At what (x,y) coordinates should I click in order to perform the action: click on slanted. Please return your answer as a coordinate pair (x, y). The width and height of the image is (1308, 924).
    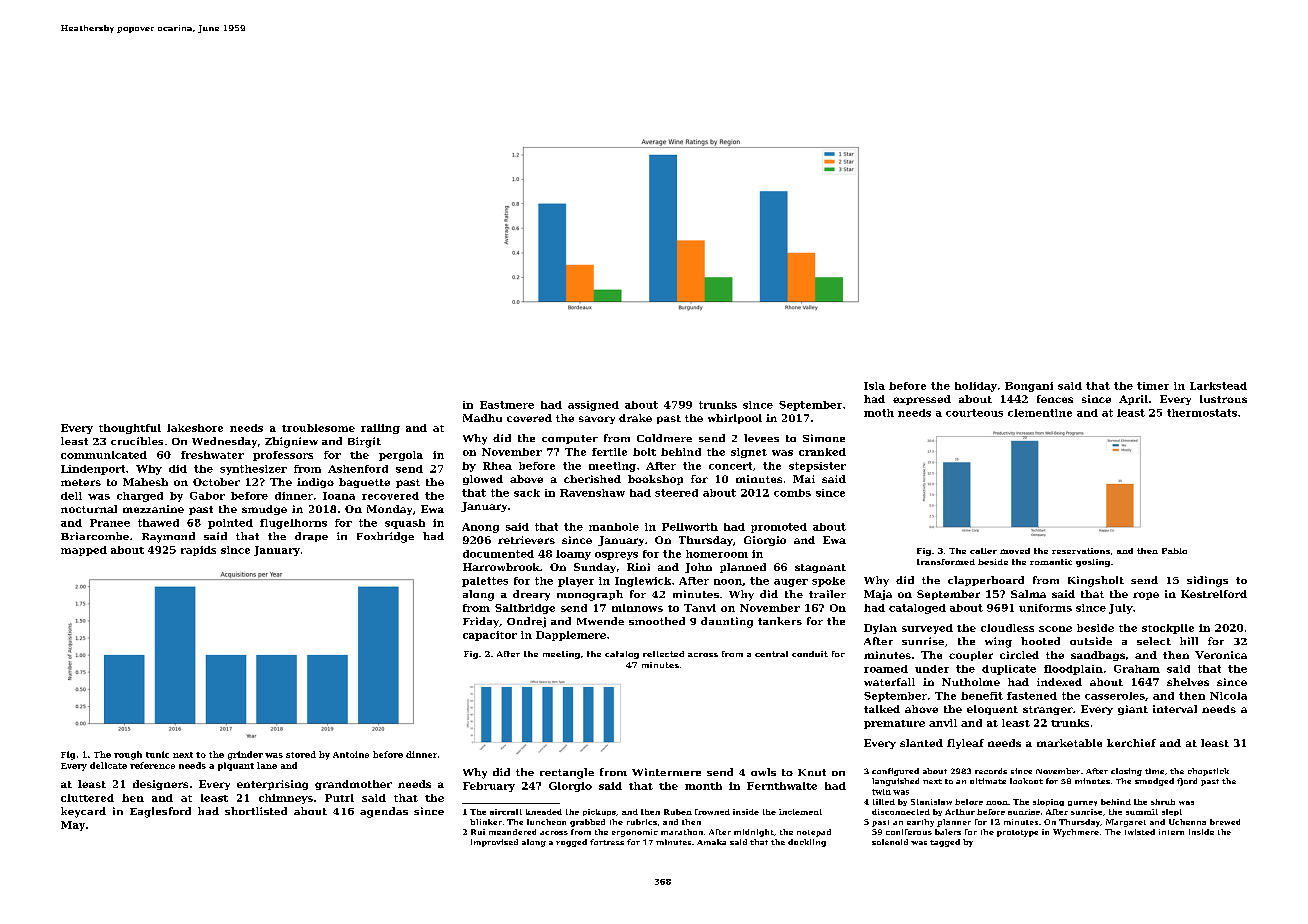
    Looking at the image, I should click on (921, 743).
